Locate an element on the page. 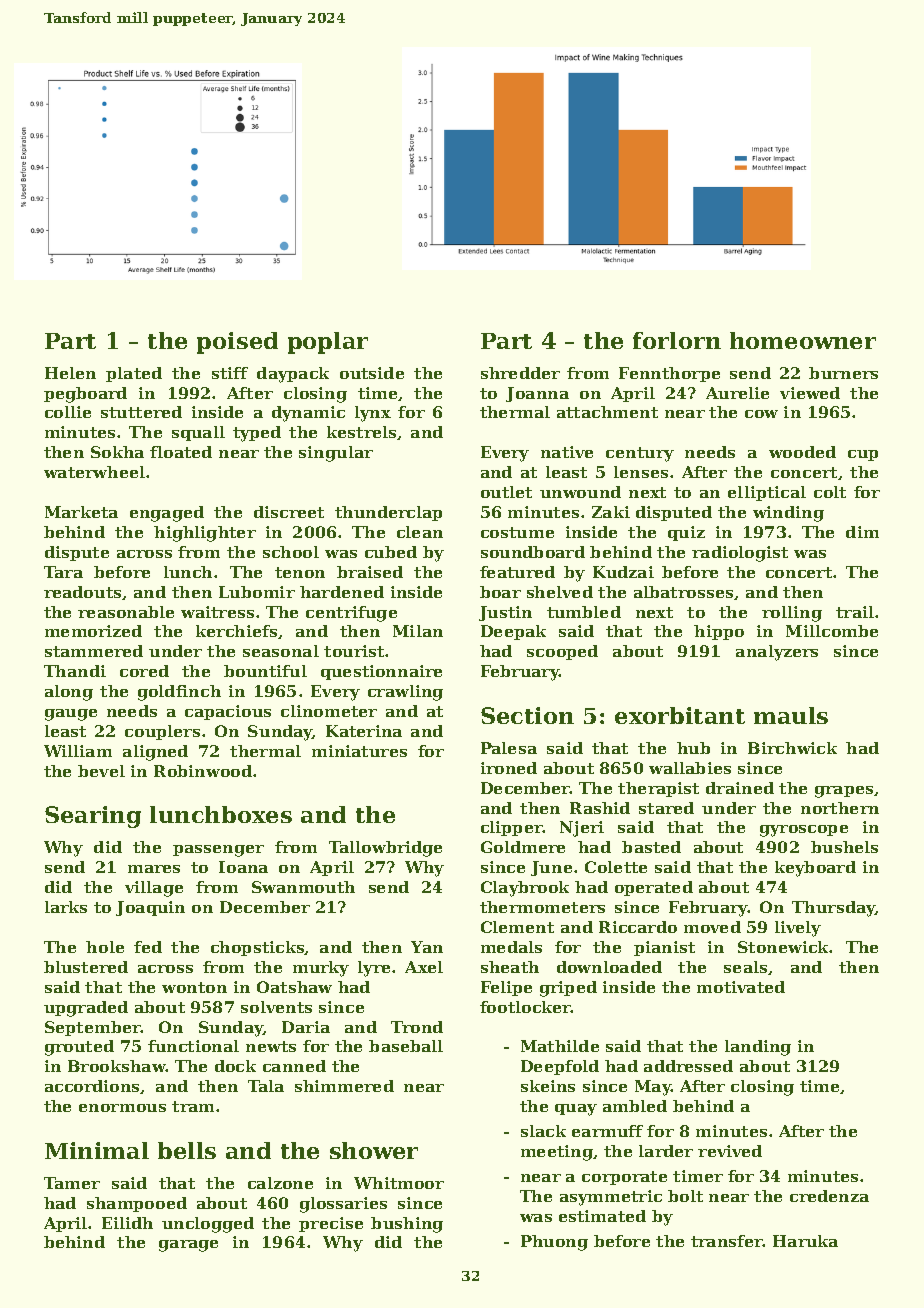  costume is located at coordinates (517, 532).
